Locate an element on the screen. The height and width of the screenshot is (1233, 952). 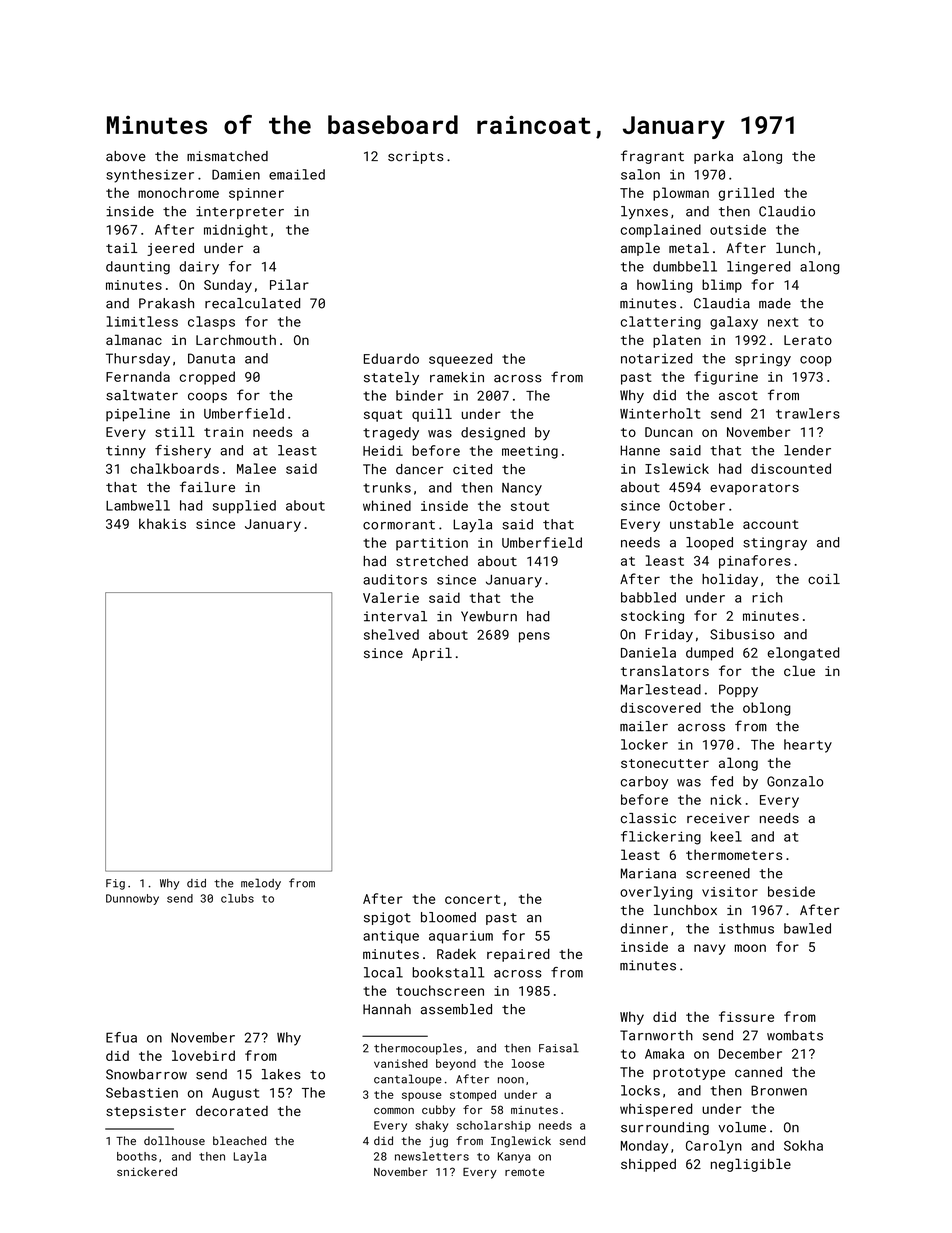
mismatched is located at coordinates (227, 156).
